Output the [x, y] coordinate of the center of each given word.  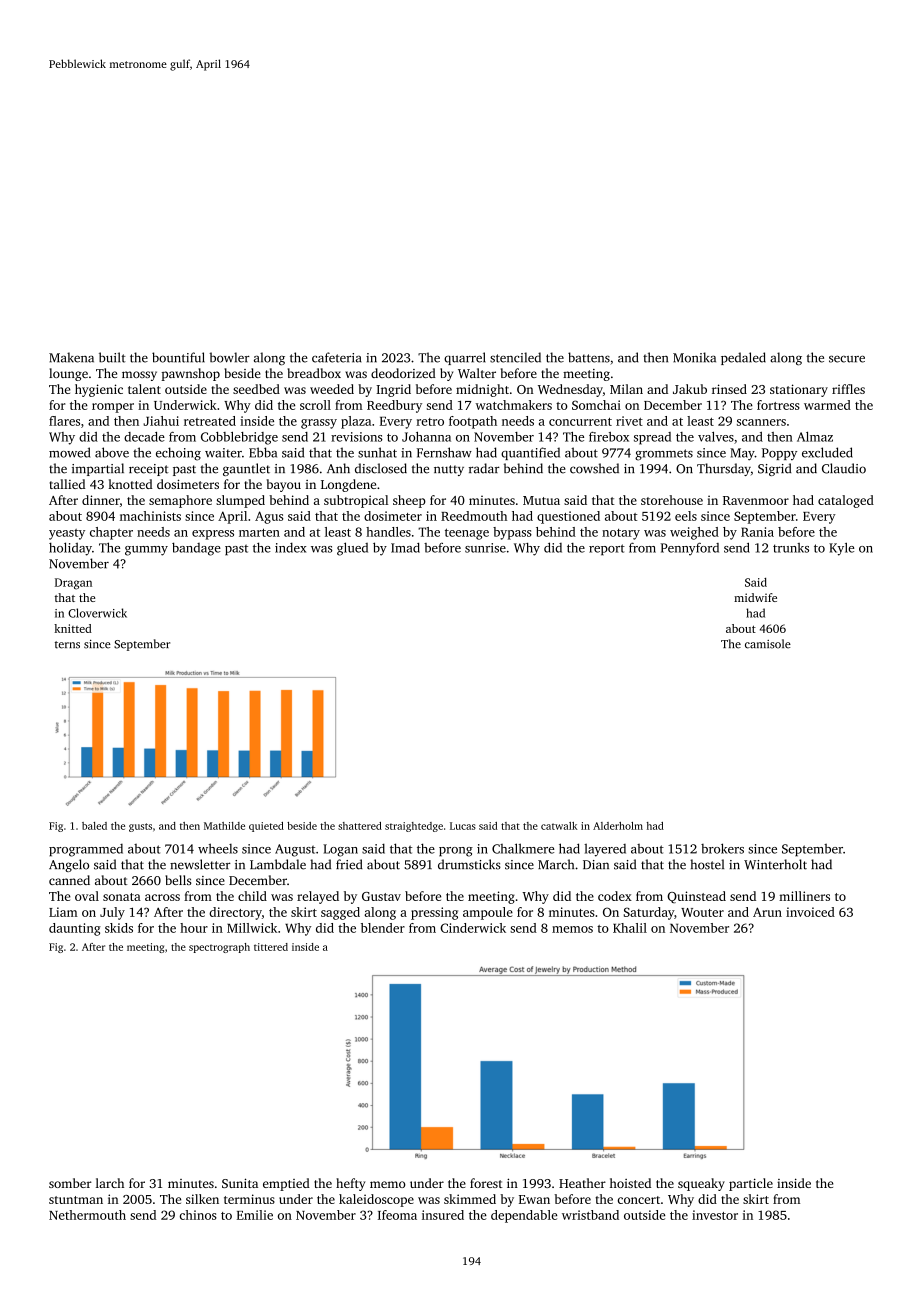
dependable [524, 1216]
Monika [694, 357]
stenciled [515, 357]
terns [67, 645]
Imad [405, 548]
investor [715, 1215]
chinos [198, 1215]
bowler [229, 357]
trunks [791, 548]
